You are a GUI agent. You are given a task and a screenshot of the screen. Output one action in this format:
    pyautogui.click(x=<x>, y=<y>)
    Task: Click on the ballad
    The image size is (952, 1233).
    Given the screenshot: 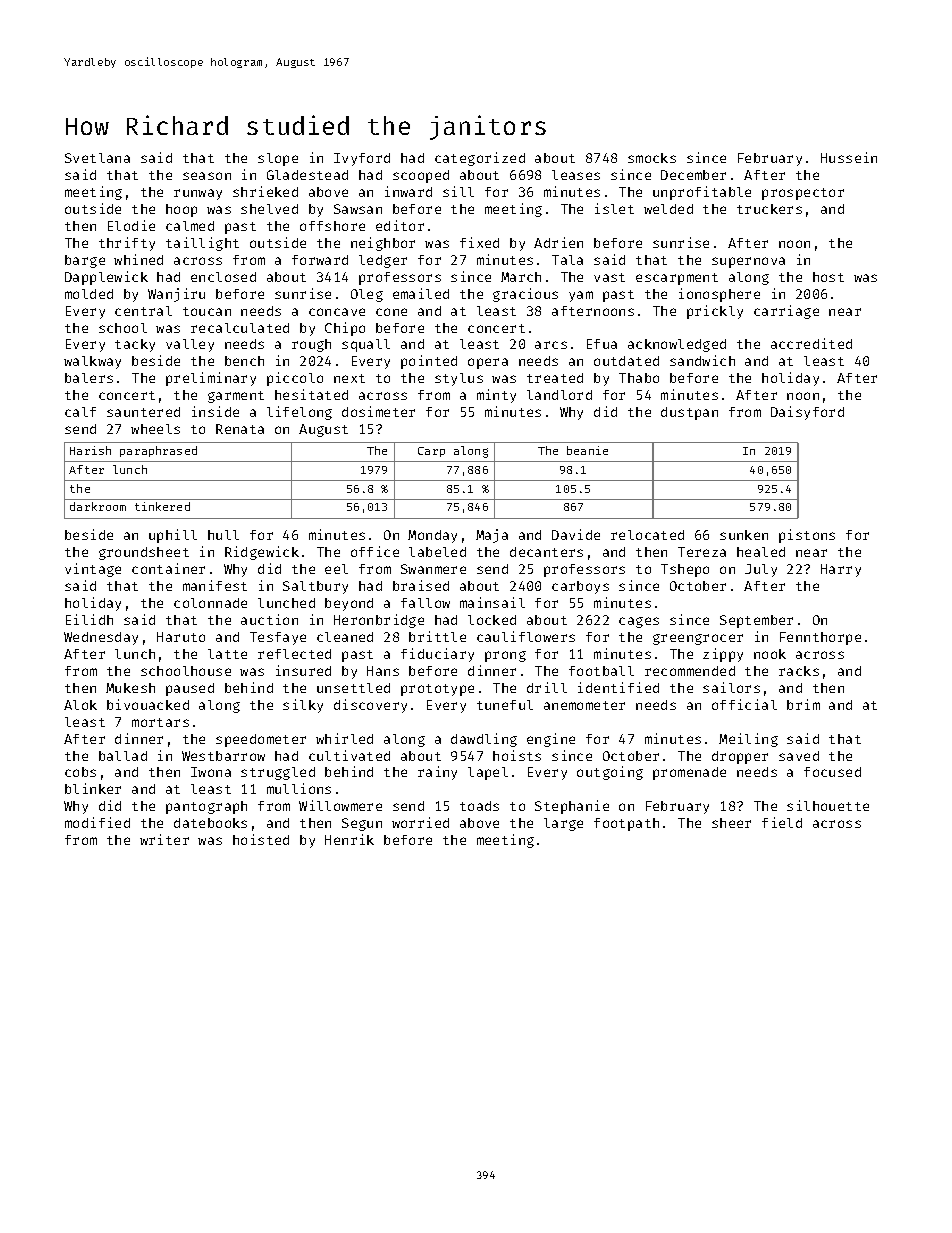 What is the action you would take?
    pyautogui.click(x=123, y=756)
